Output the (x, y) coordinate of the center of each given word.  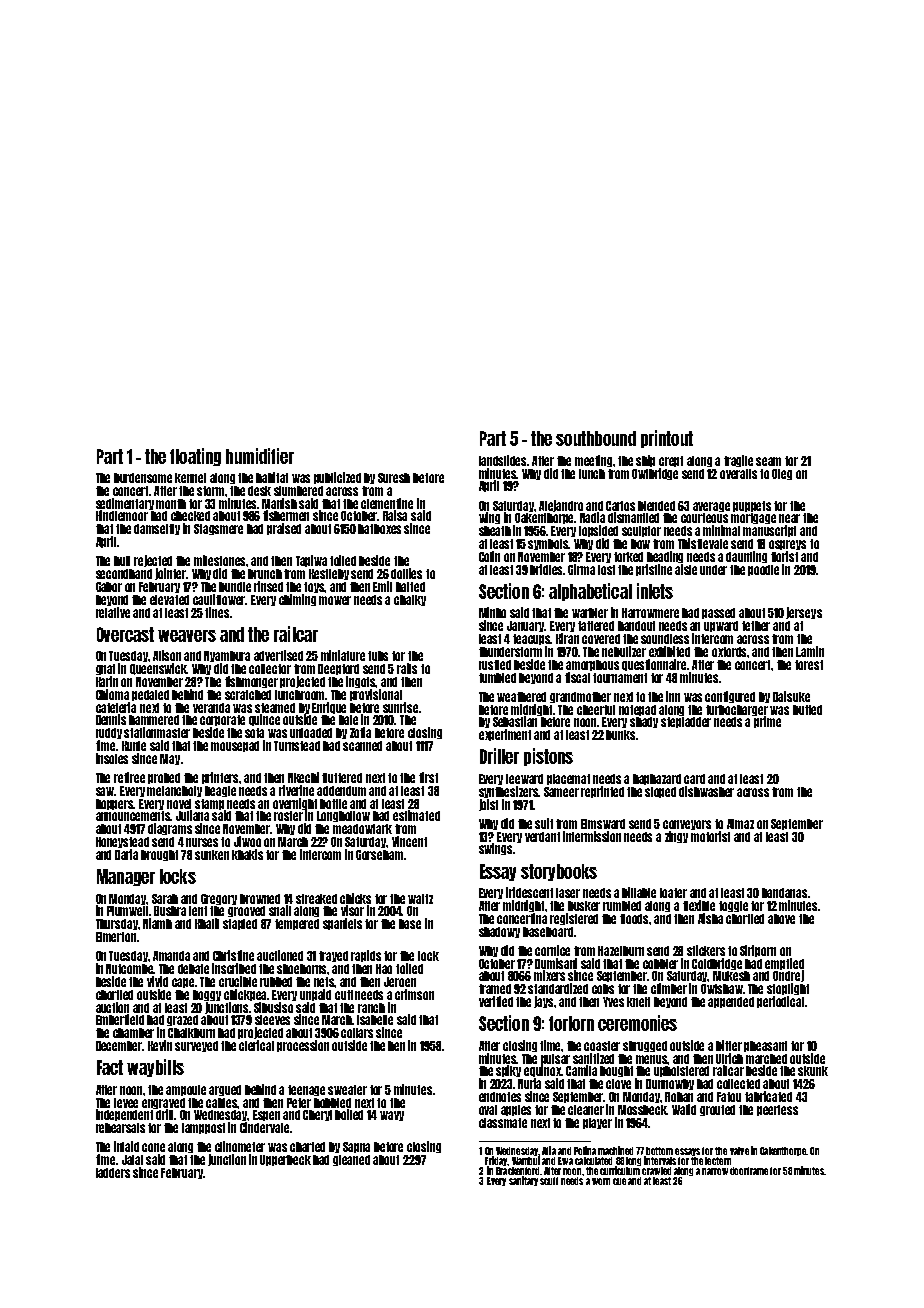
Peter (299, 1103)
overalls (738, 474)
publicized (337, 478)
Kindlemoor (122, 515)
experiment (505, 735)
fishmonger (251, 682)
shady (644, 722)
